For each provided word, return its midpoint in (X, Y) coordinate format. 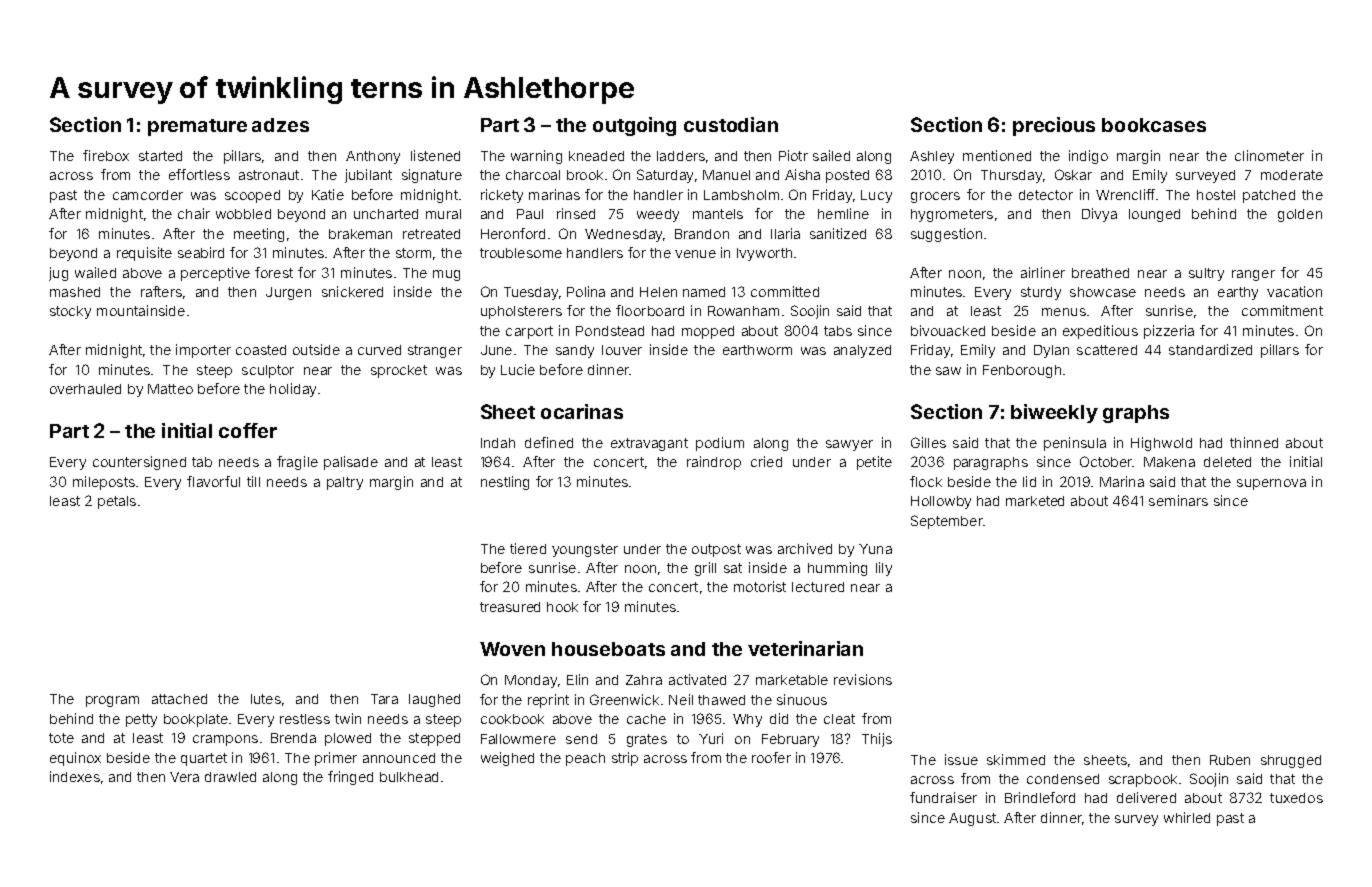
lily (884, 569)
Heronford (513, 233)
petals (117, 502)
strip (625, 759)
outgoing (634, 126)
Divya (1099, 215)
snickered (352, 291)
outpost (716, 550)
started (160, 156)
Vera (184, 777)
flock (926, 481)
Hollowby (941, 502)
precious (1054, 126)
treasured (510, 607)
